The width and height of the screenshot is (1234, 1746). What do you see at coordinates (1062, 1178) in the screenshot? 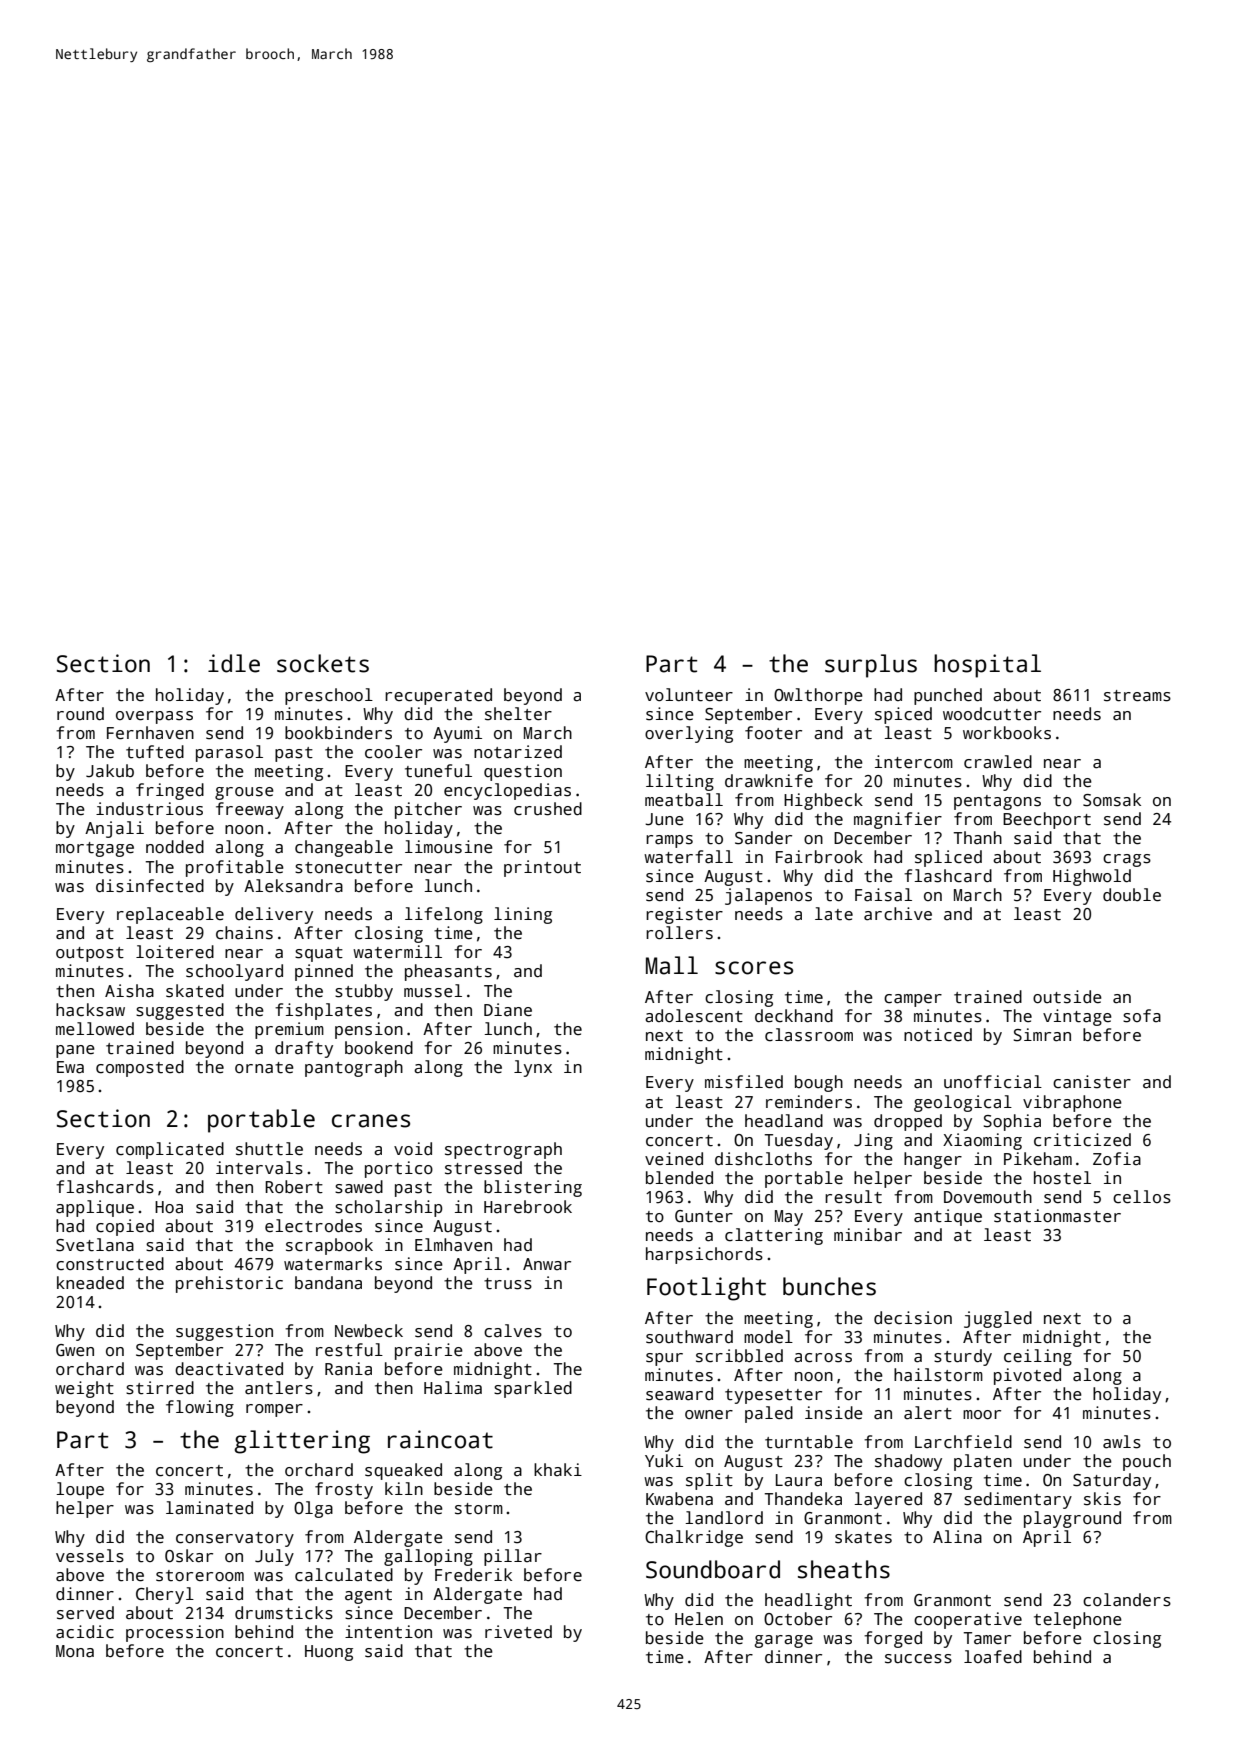
I see `hostel` at bounding box center [1062, 1178].
